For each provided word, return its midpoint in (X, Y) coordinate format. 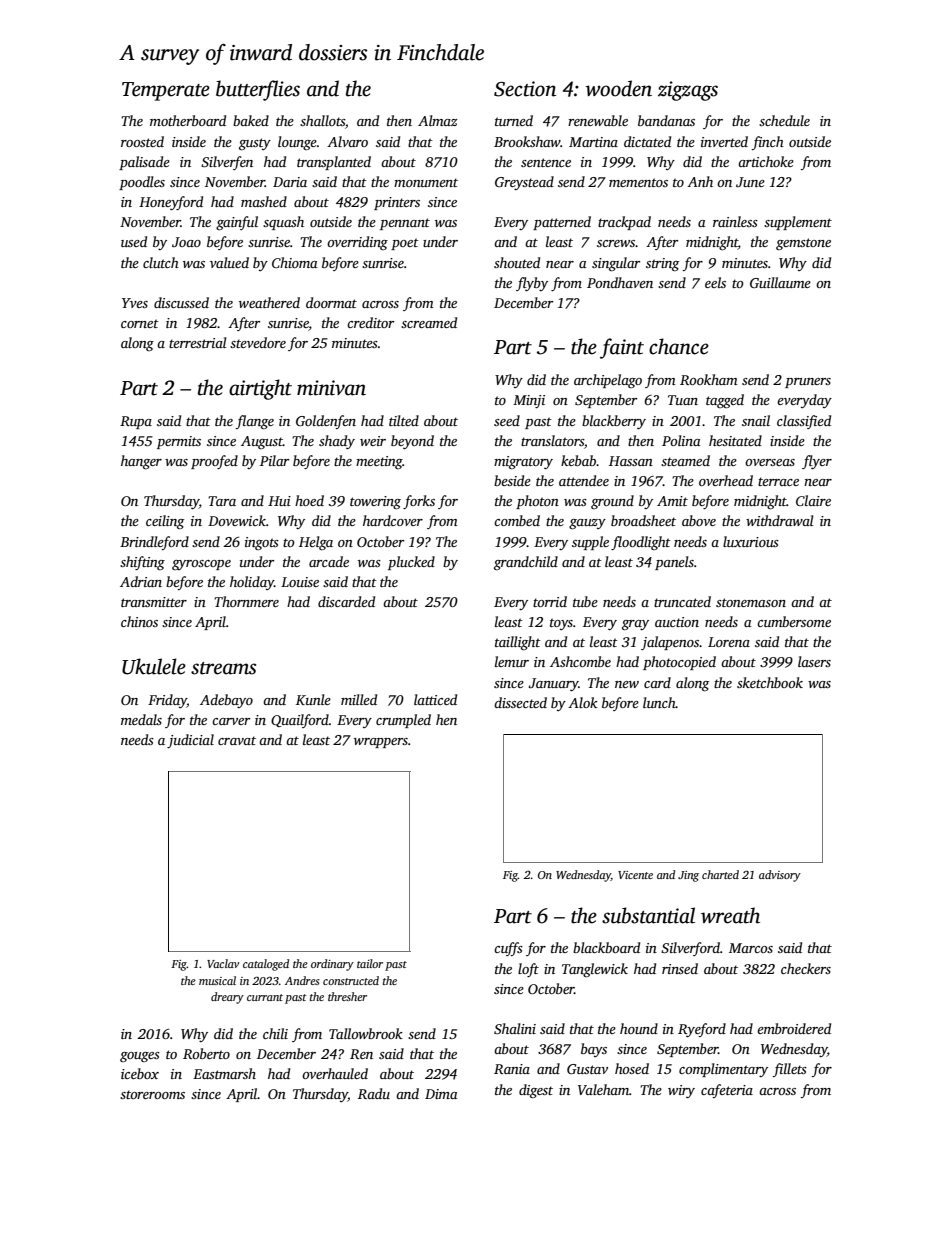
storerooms (152, 1094)
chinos (139, 621)
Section (525, 89)
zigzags (688, 91)
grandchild (526, 563)
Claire (813, 500)
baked (251, 120)
